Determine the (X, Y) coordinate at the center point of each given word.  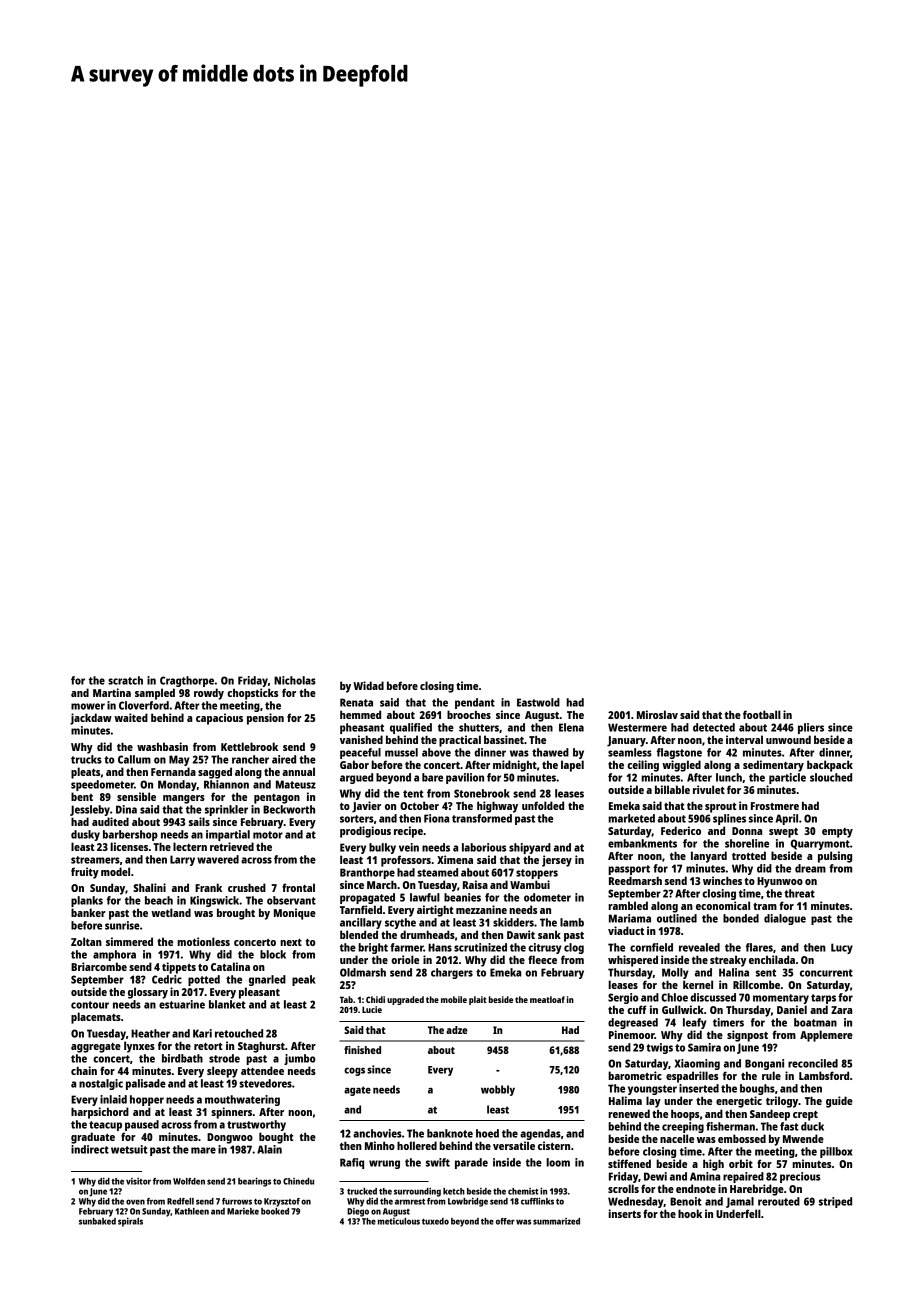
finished (362, 1050)
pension (265, 719)
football (762, 714)
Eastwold (538, 702)
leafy (695, 1023)
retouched (239, 1033)
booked (275, 1211)
